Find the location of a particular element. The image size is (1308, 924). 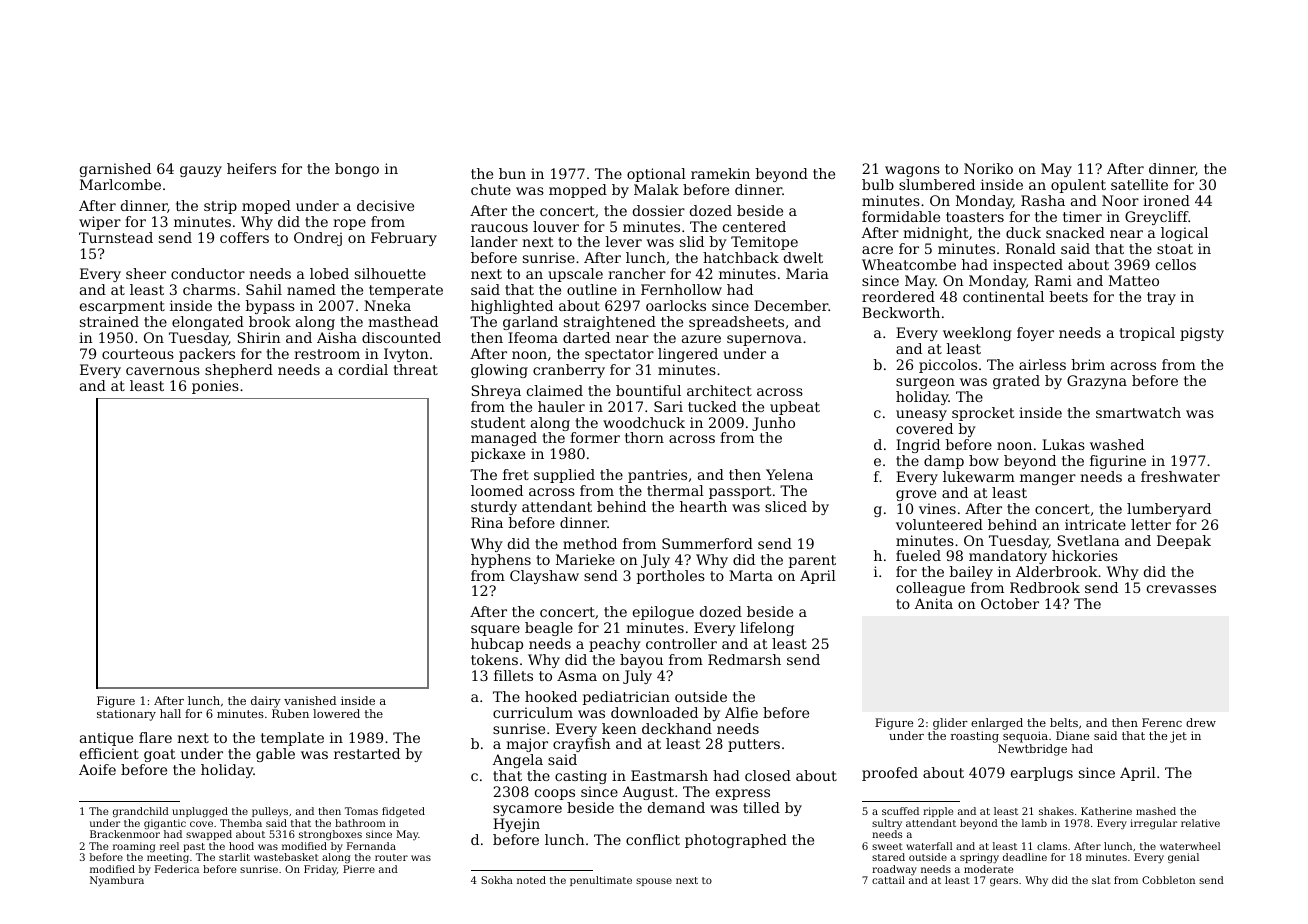

ramekin is located at coordinates (720, 173).
